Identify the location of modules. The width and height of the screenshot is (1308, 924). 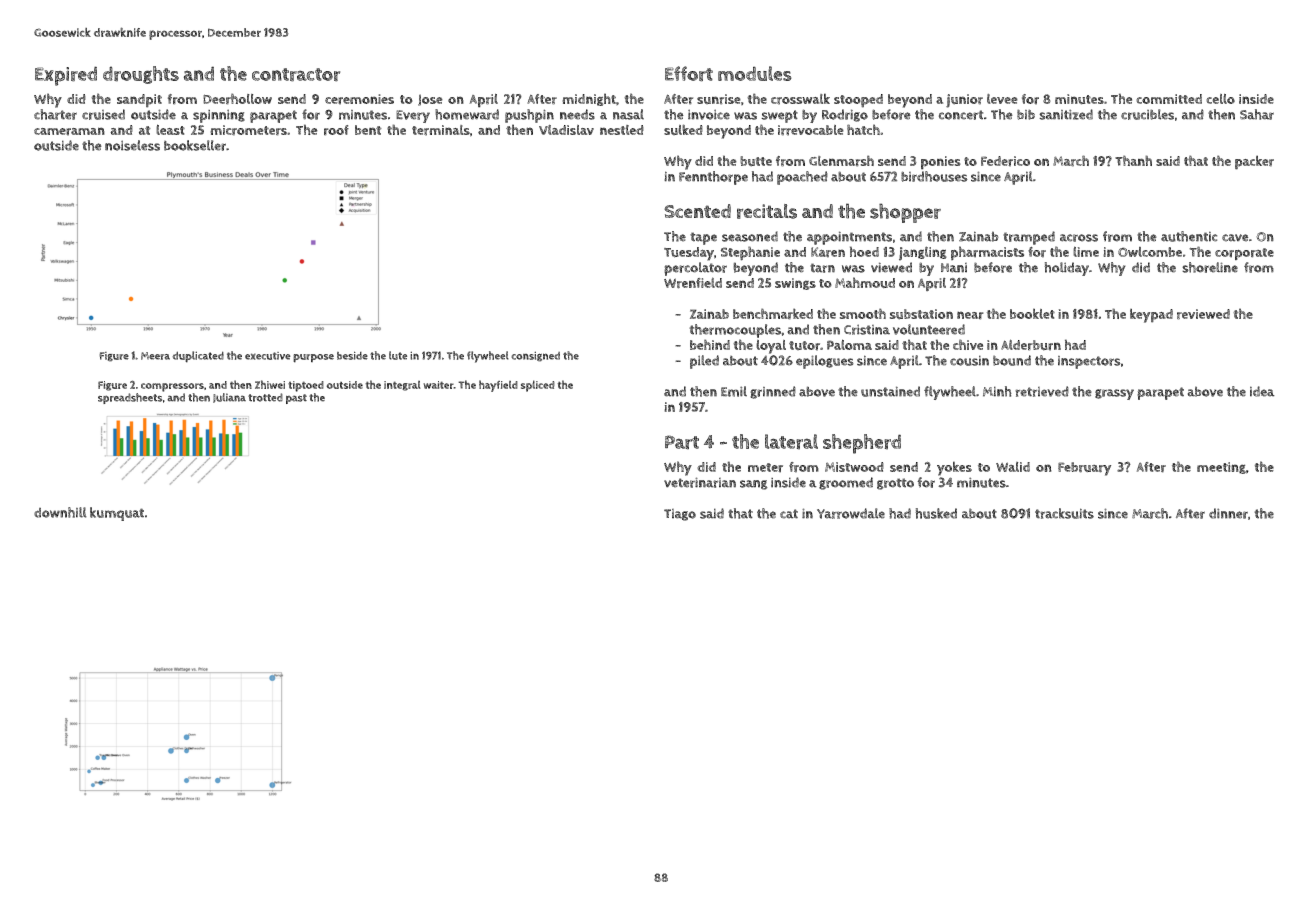
(755, 73).
